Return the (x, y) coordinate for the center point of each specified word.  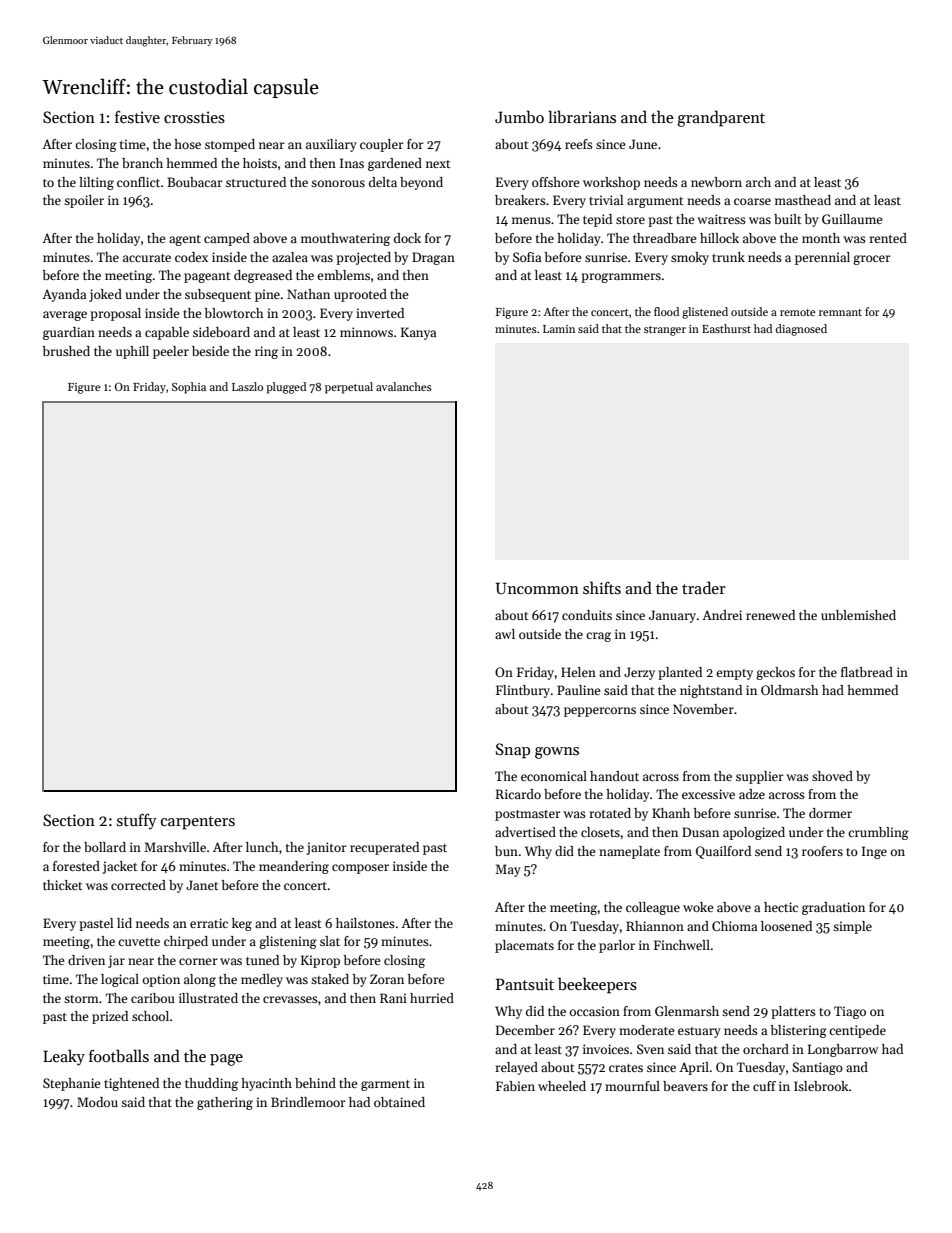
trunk (728, 257)
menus (531, 220)
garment (385, 1085)
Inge (874, 852)
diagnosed (801, 330)
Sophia (189, 388)
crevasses (290, 999)
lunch (262, 847)
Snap (513, 751)
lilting (96, 183)
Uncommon (537, 588)
